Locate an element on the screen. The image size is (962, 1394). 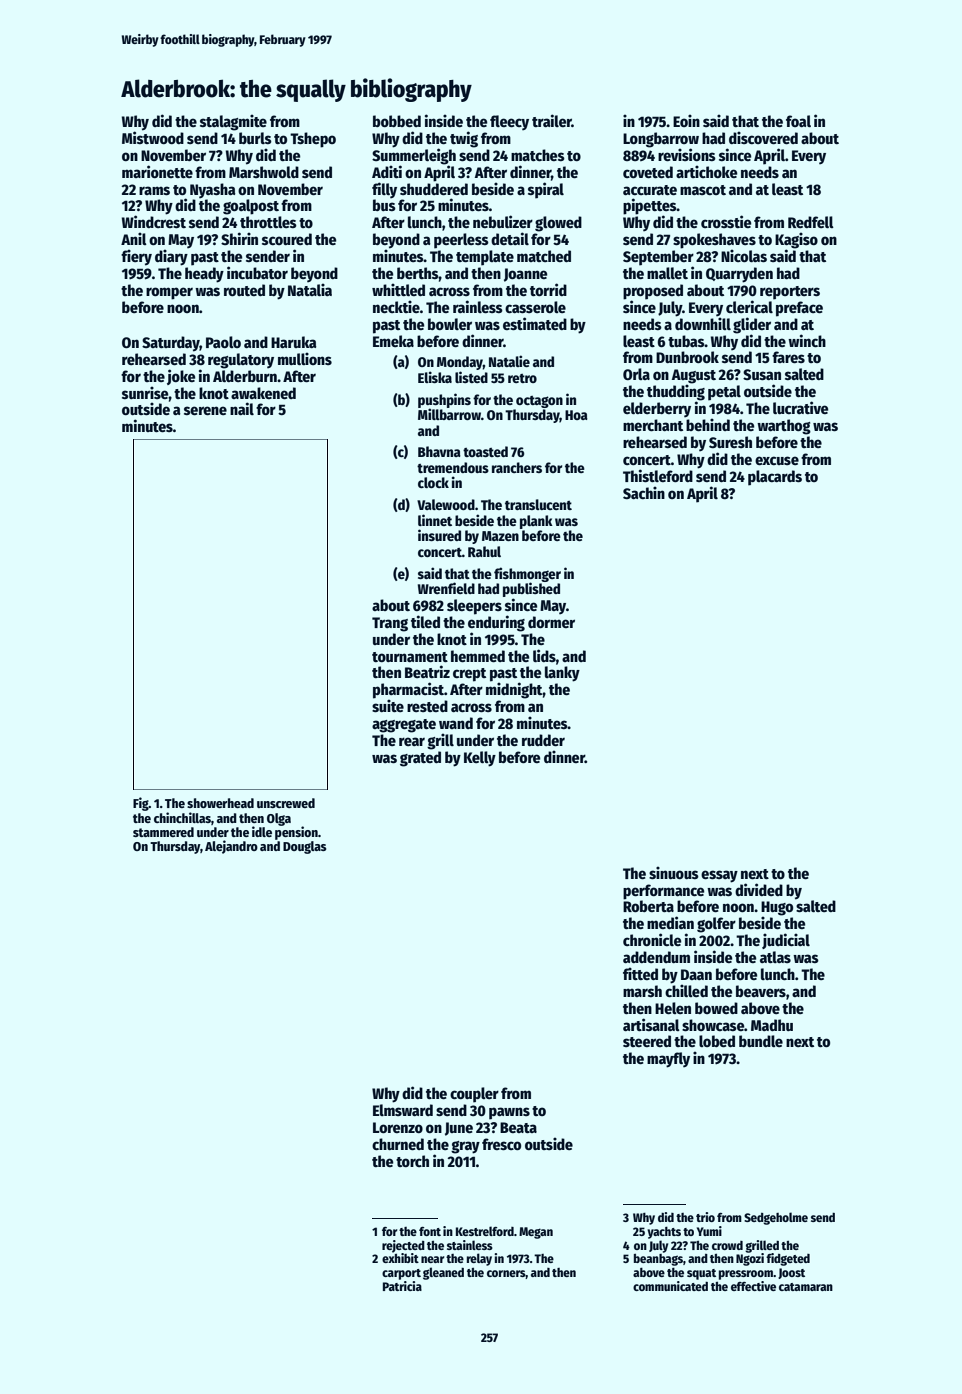
goalpost is located at coordinates (251, 207).
